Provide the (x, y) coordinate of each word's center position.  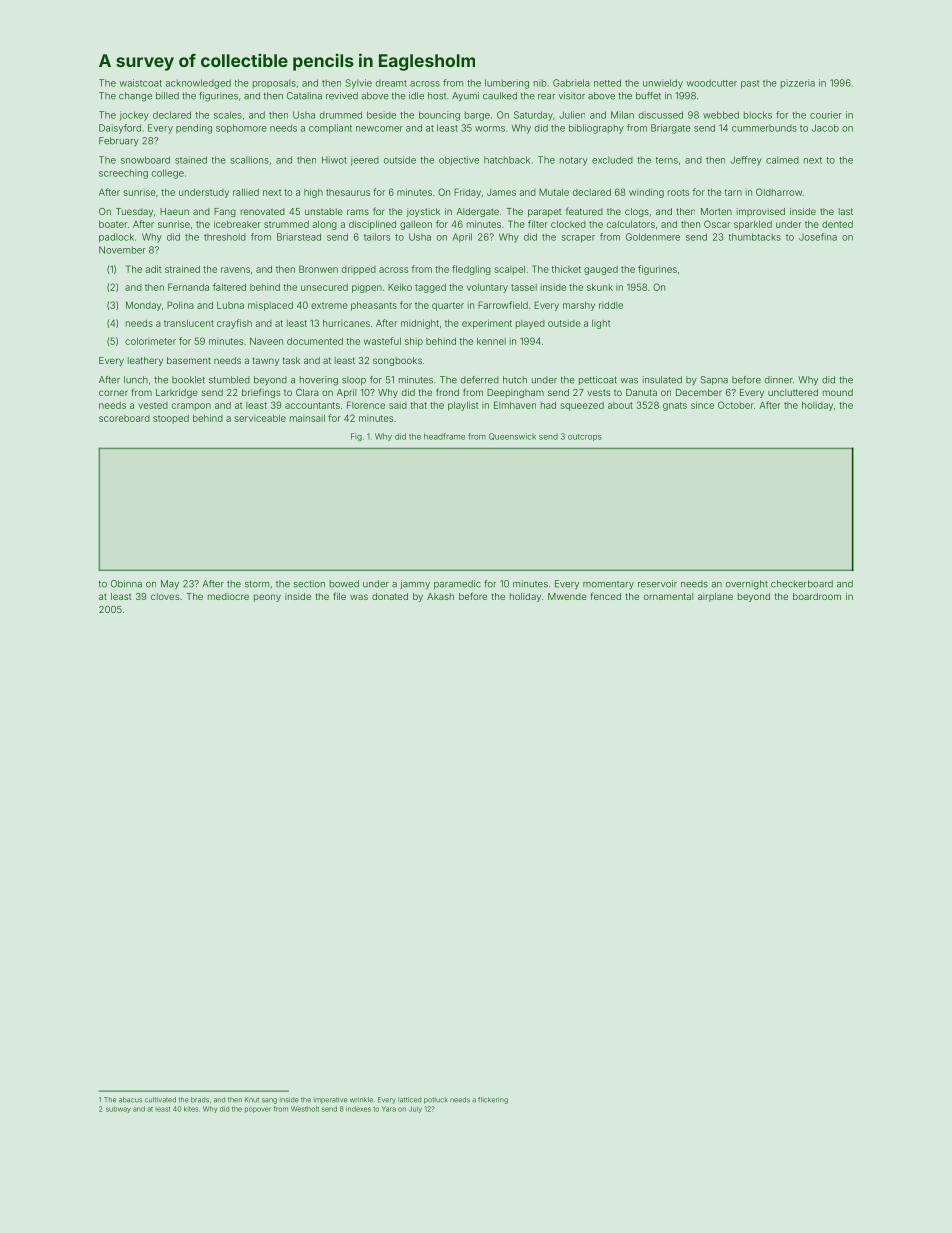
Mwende (567, 596)
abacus (130, 1100)
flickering (493, 1100)
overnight (747, 585)
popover (258, 1110)
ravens (235, 270)
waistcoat (141, 83)
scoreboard (124, 418)
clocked (568, 224)
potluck (436, 1100)
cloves (165, 596)
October (736, 405)
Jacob (825, 128)
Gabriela (571, 83)
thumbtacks (755, 237)
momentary (608, 585)
